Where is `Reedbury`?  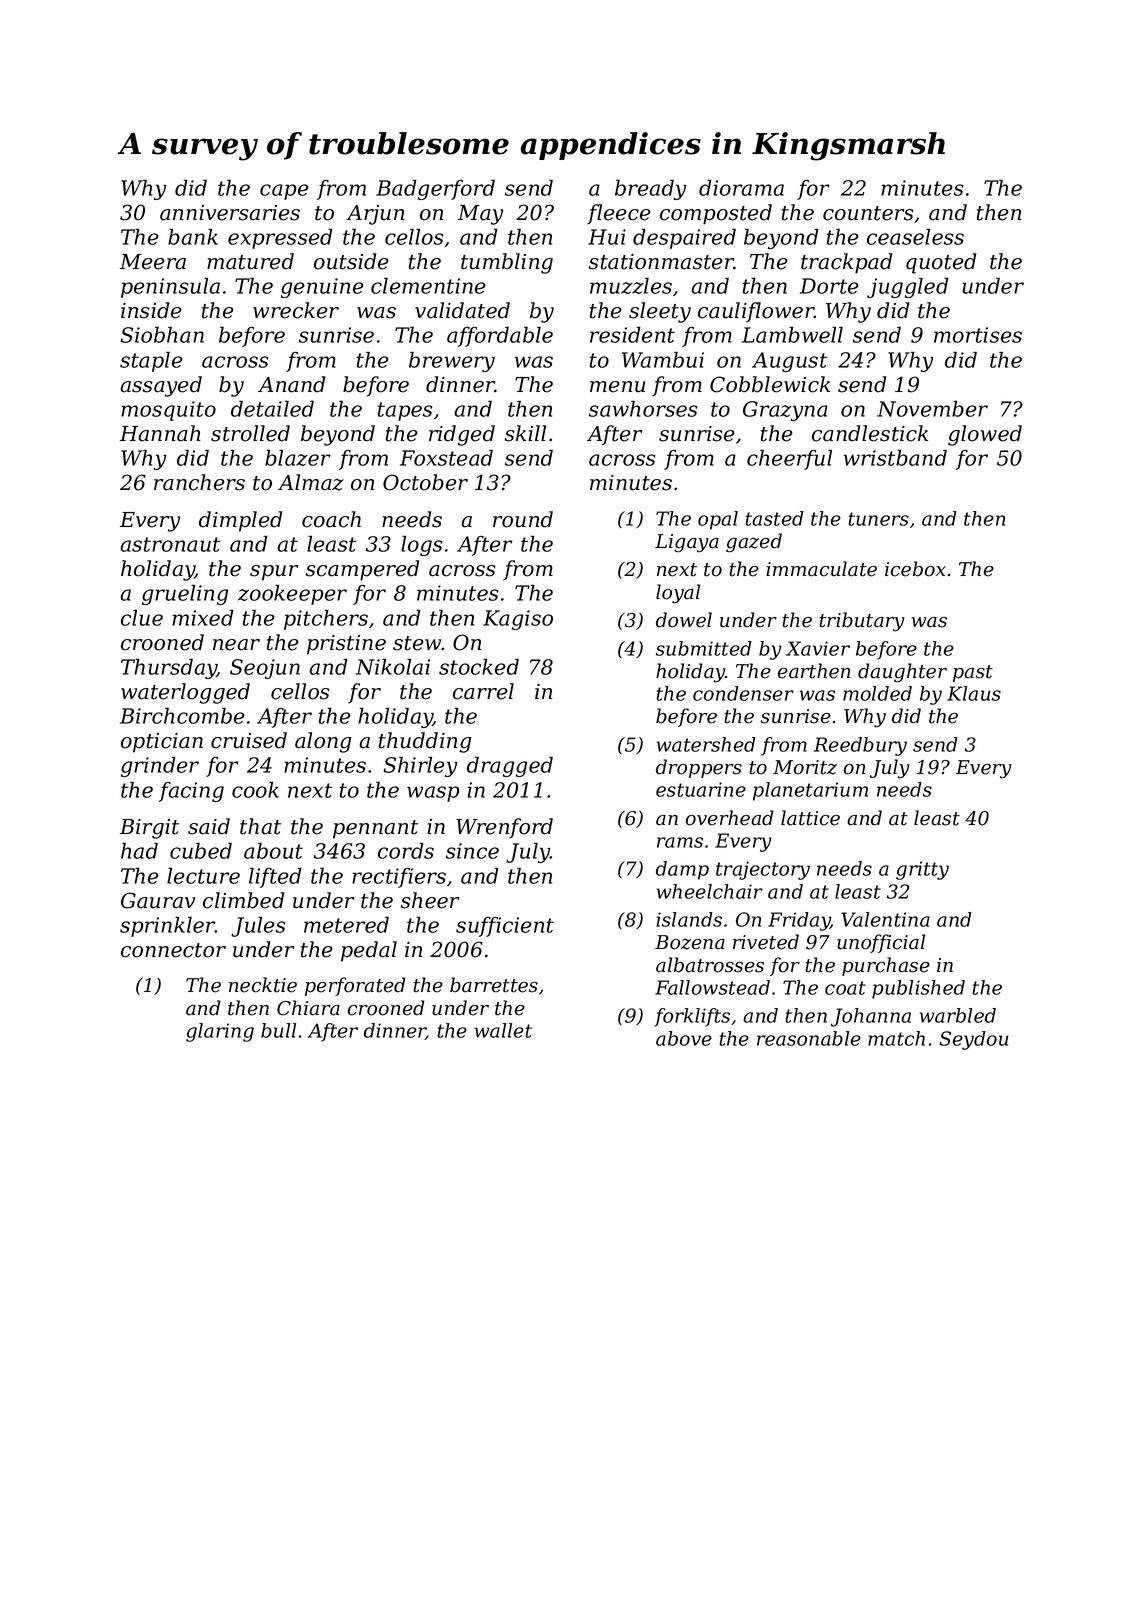 Reedbury is located at coordinates (860, 746).
